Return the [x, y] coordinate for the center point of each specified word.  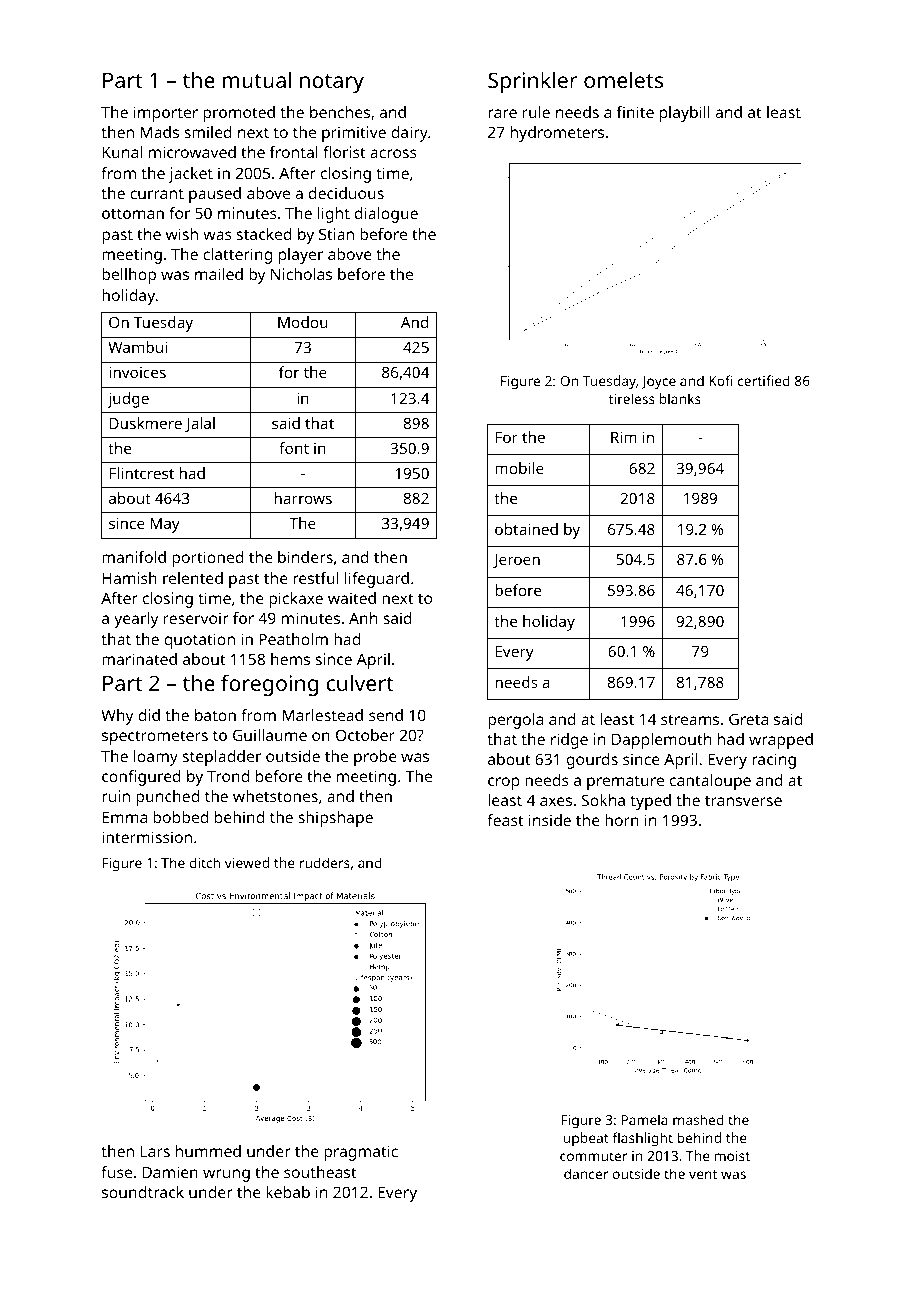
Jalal [200, 424]
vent [703, 1174]
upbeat [586, 1139]
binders [305, 557]
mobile [519, 468]
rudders [325, 862]
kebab [288, 1192]
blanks [680, 398]
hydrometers [557, 134]
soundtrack [143, 1192]
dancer [586, 1173]
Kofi [721, 380]
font [294, 448]
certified [764, 380]
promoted [239, 114]
